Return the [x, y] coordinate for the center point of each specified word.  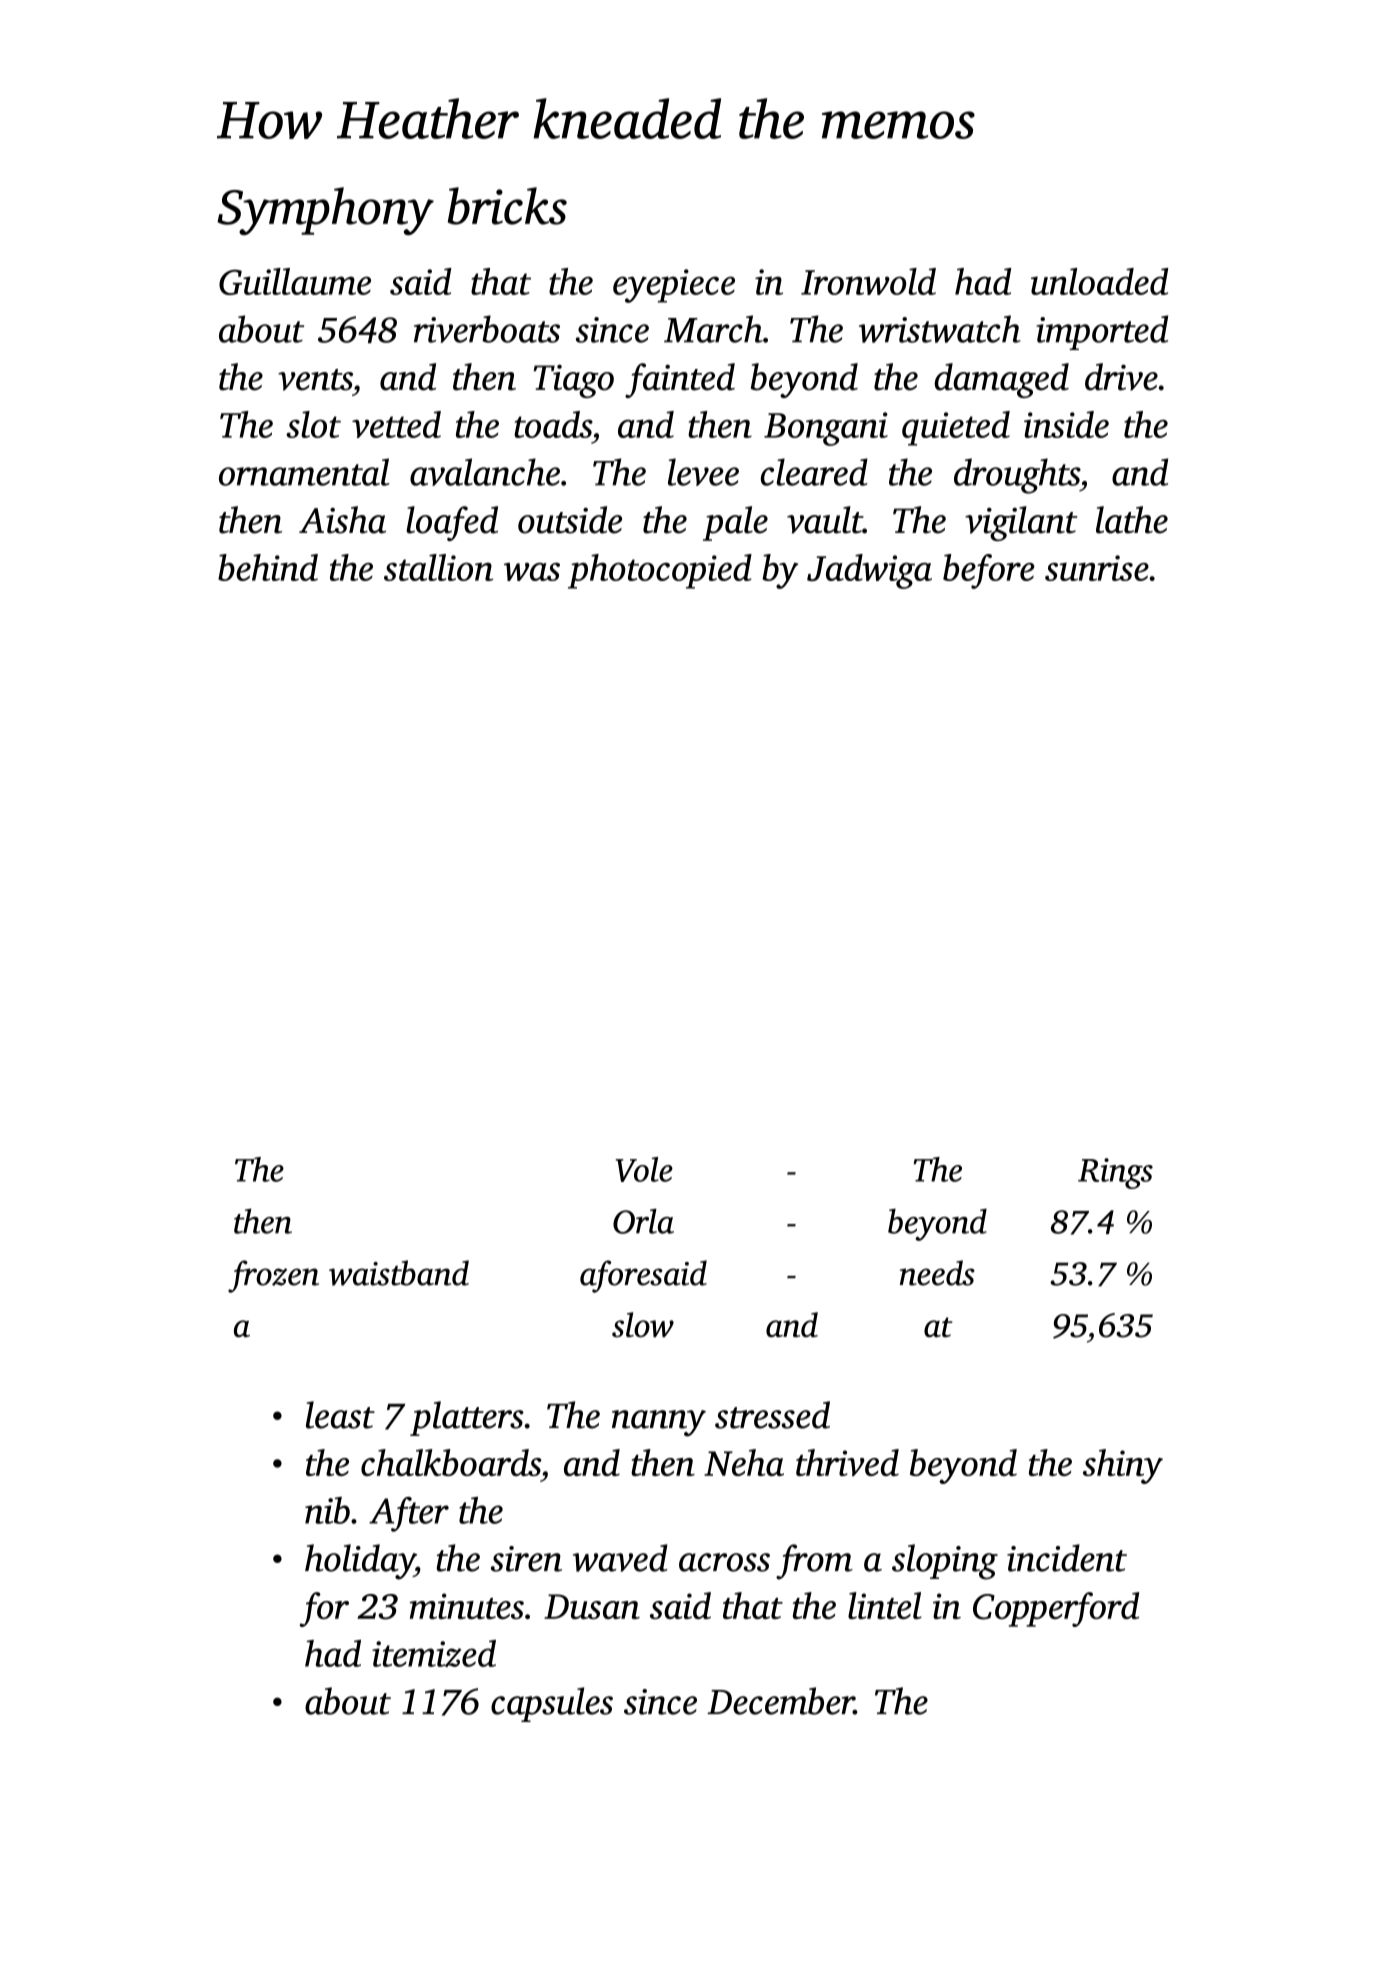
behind [268, 567]
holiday [360, 1562]
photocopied [660, 571]
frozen [273, 1276]
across [724, 1562]
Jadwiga [869, 571]
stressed [772, 1415]
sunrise [1097, 568]
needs [937, 1273]
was [532, 572]
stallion [438, 567]
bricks [507, 206]
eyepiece [674, 286]
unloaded [1100, 281]
